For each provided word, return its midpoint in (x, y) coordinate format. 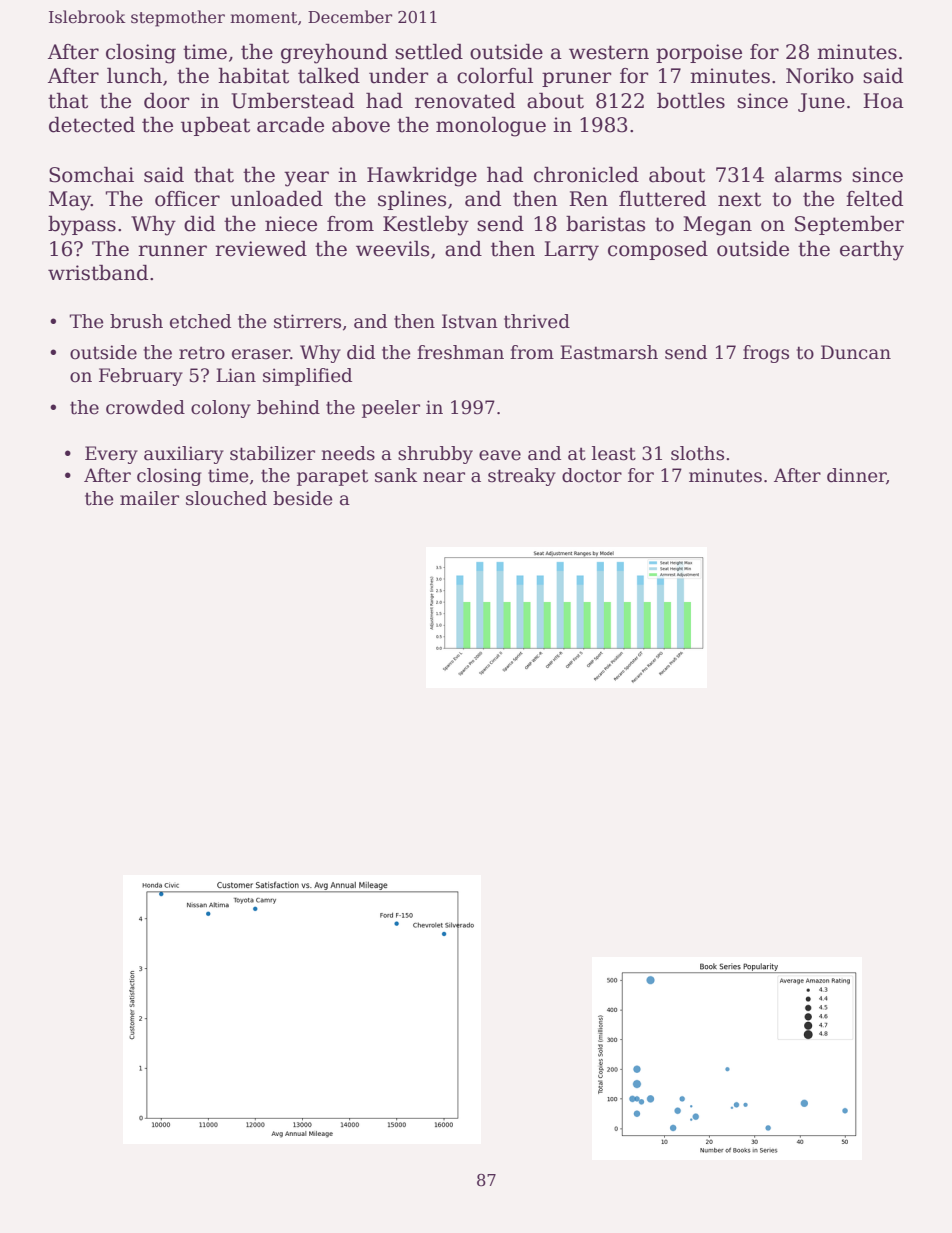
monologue (491, 127)
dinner (856, 475)
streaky (522, 477)
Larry (571, 251)
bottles (691, 101)
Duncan (856, 352)
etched (200, 321)
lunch (134, 76)
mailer (149, 498)
